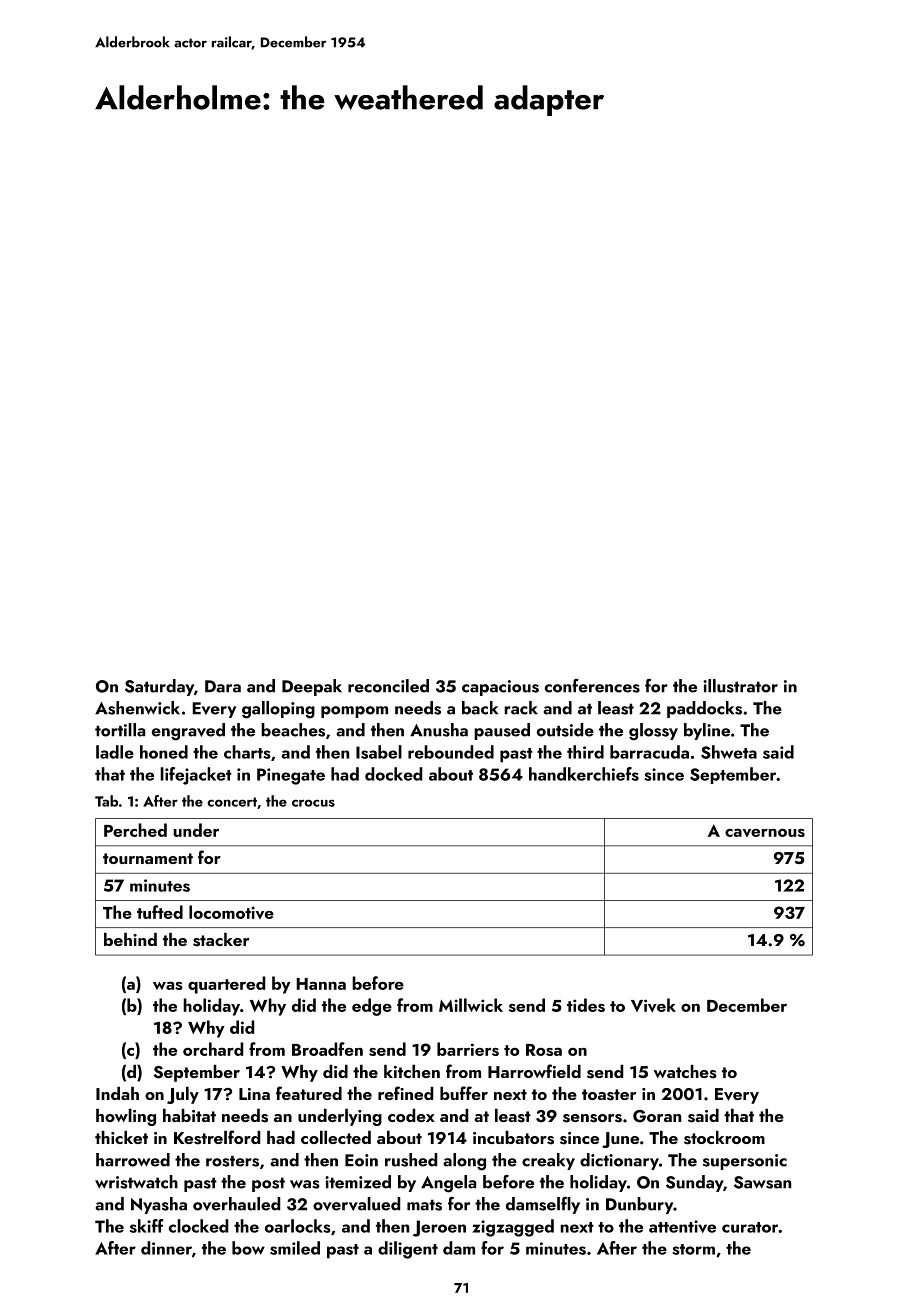 Image resolution: width=908 pixels, height=1316 pixels. Describe the element at coordinates (372, 1007) in the image. I see `edge` at that location.
